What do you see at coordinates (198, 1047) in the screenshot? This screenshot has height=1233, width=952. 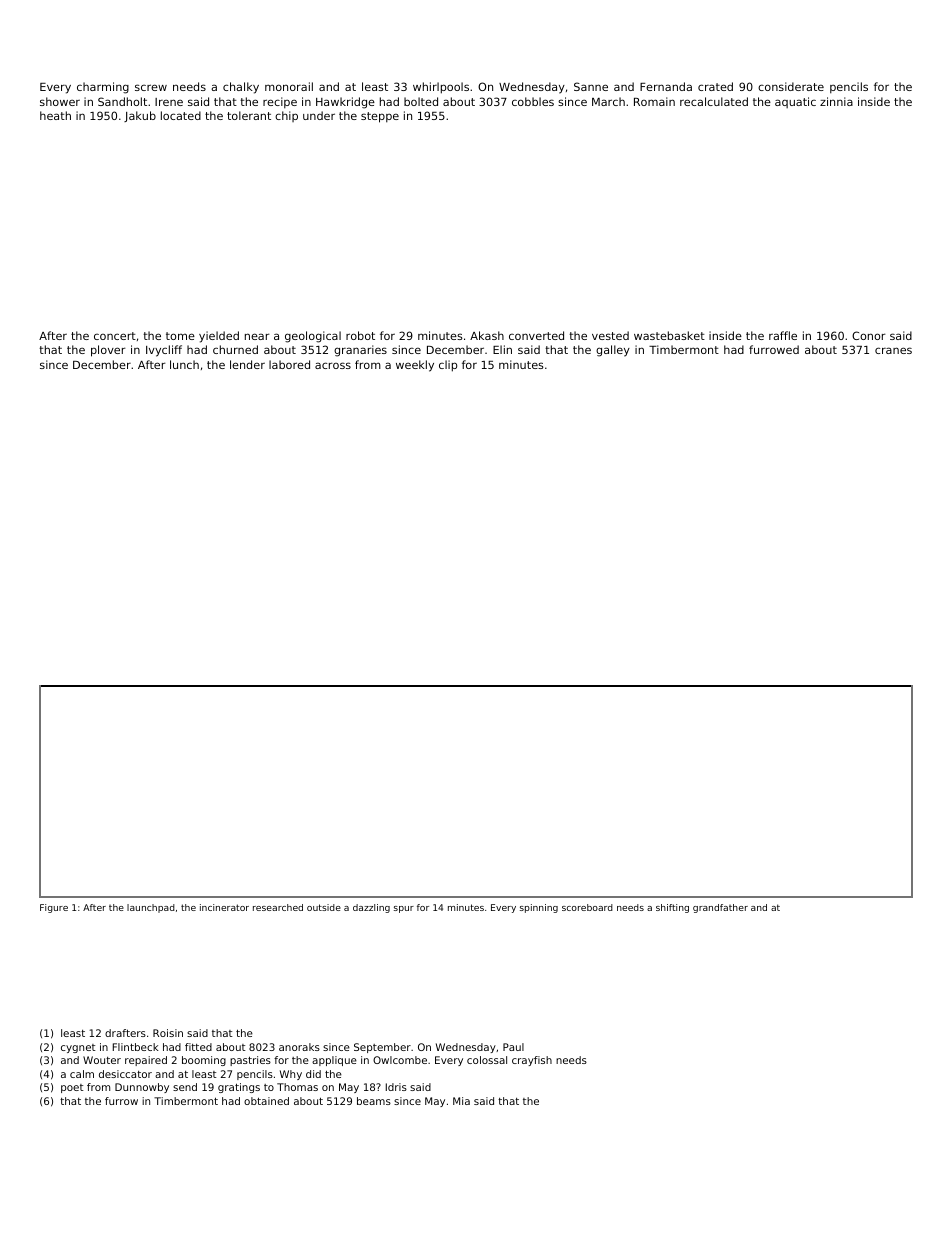 I see `fitted` at bounding box center [198, 1047].
